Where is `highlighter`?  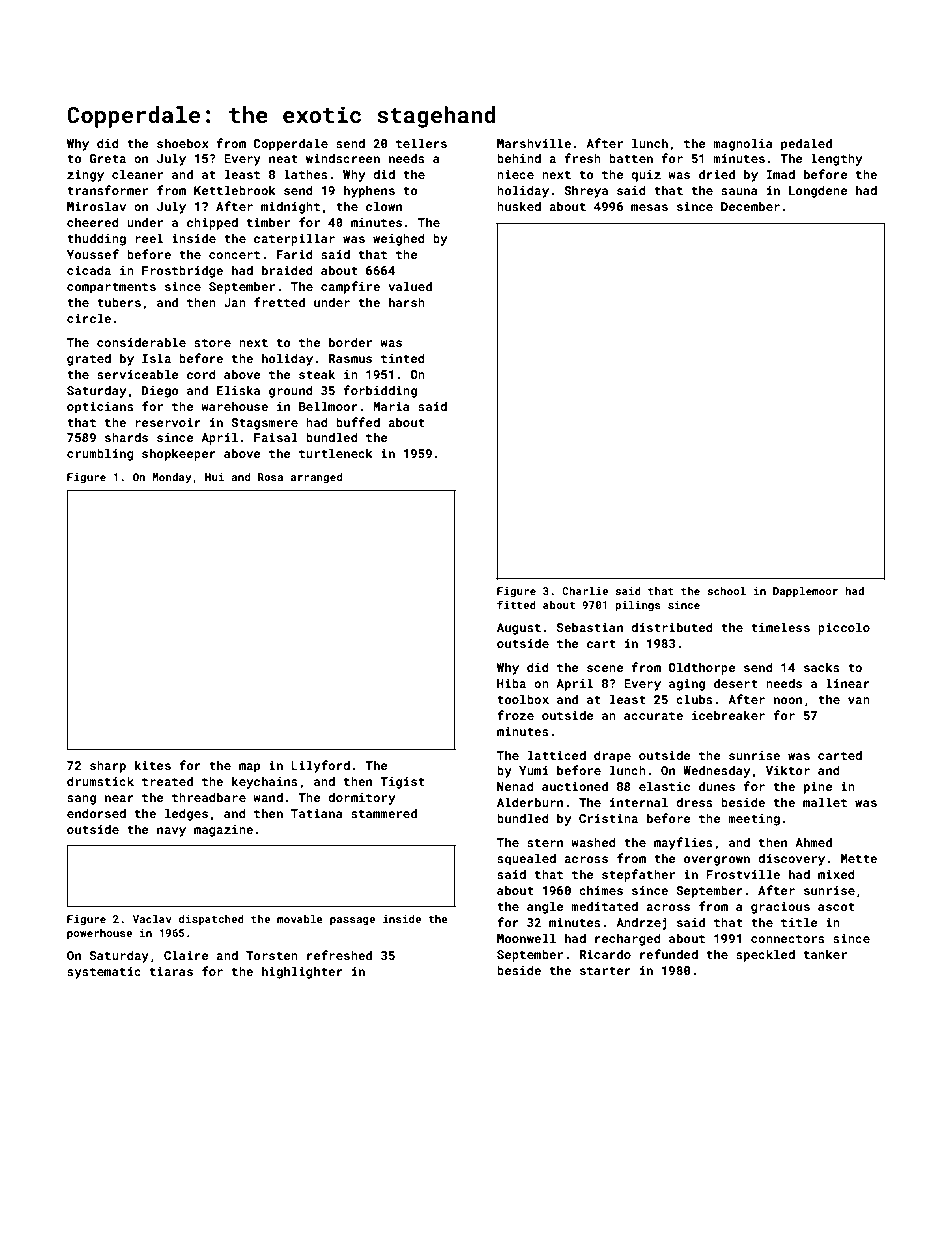
highlighter is located at coordinates (302, 972).
